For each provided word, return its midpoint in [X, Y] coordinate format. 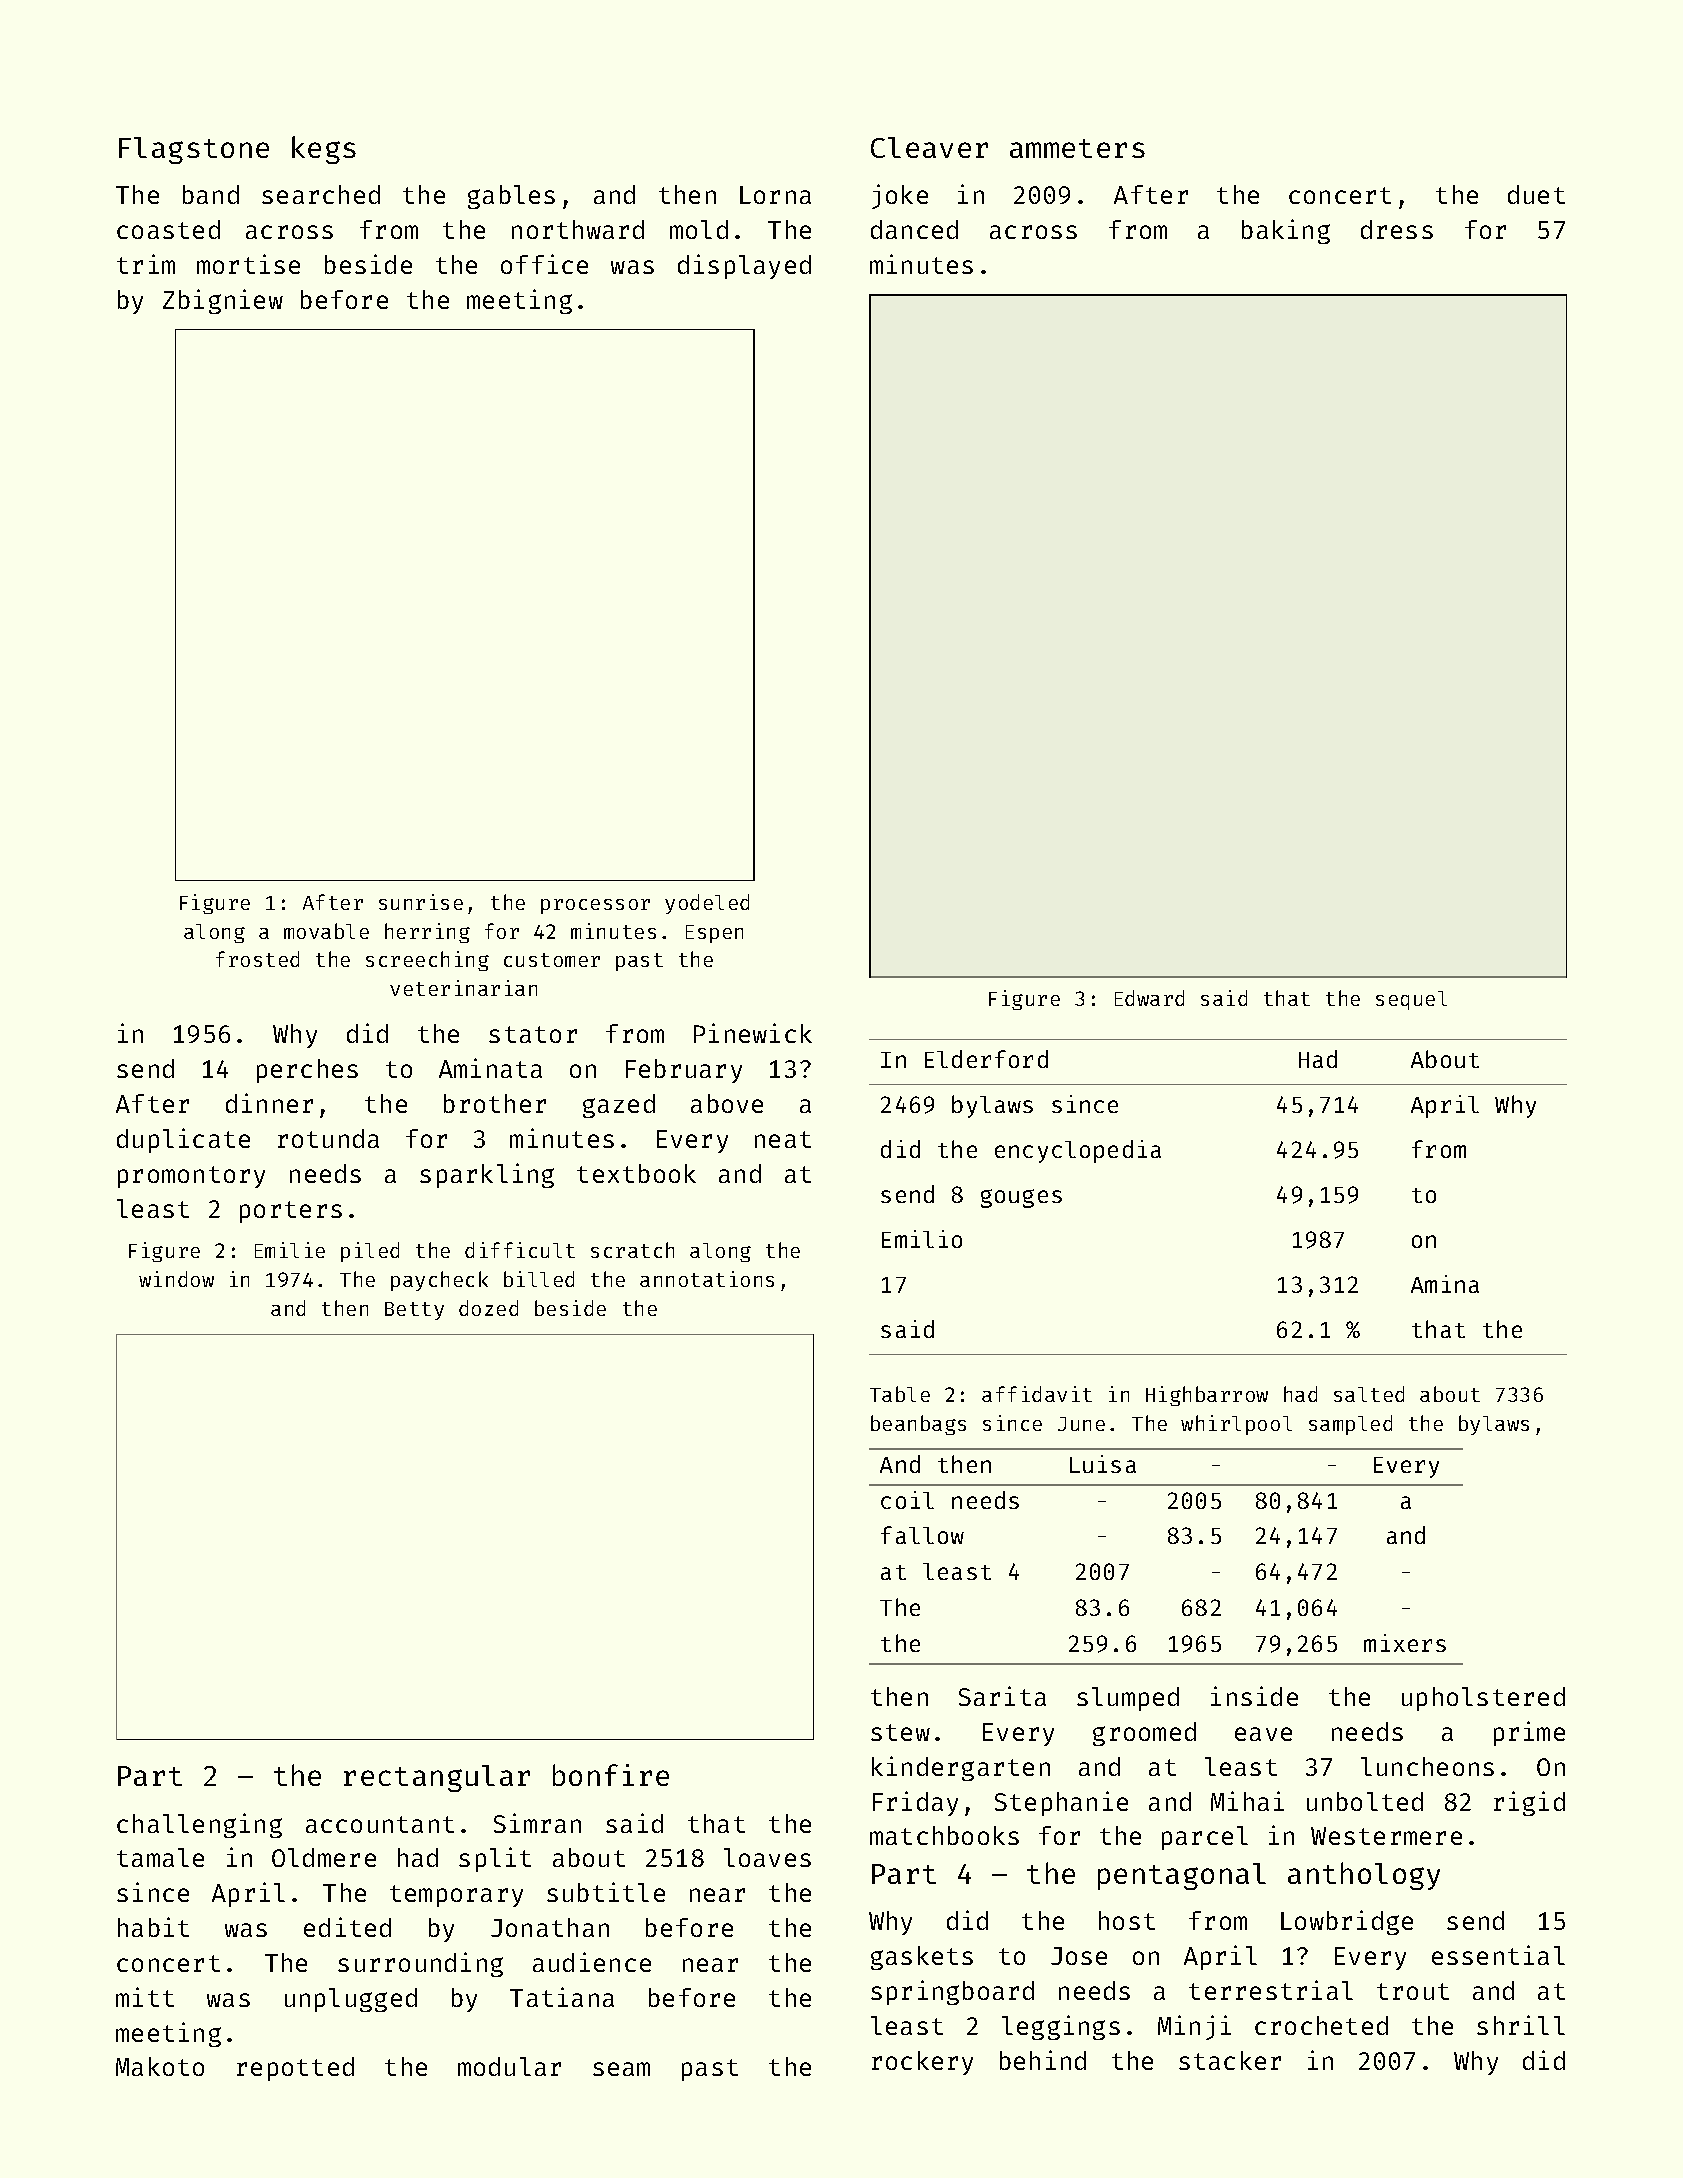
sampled [1350, 1425]
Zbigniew [223, 301]
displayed [744, 266]
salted [1369, 1394]
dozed [488, 1308]
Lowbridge [1347, 1922]
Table [900, 1394]
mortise [248, 264]
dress [1397, 229]
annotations [707, 1279]
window [176, 1279]
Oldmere [324, 1857]
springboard [952, 1992]
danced [914, 229]
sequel [1411, 1000]
